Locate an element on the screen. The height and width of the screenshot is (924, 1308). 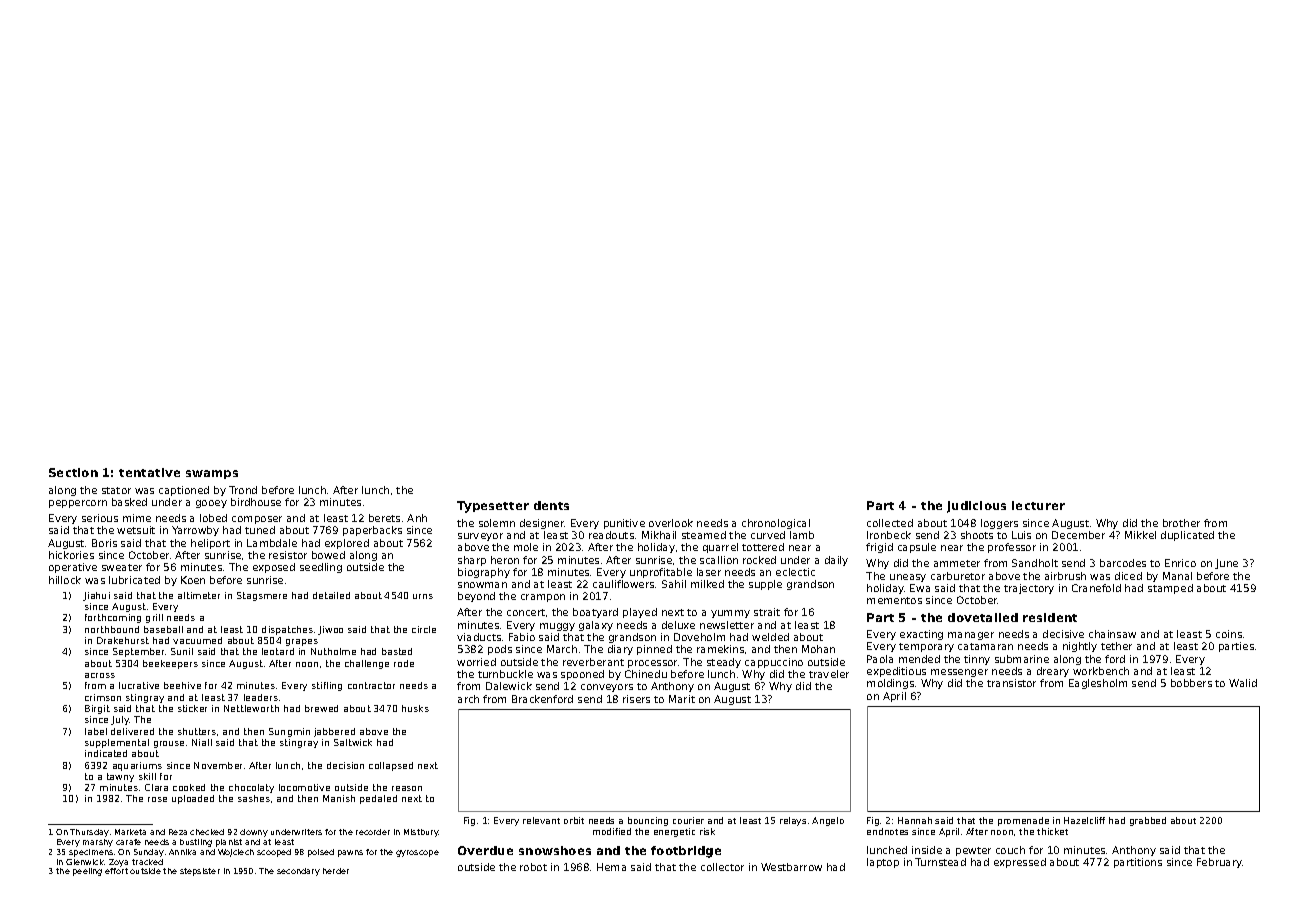
July is located at coordinates (120, 720).
